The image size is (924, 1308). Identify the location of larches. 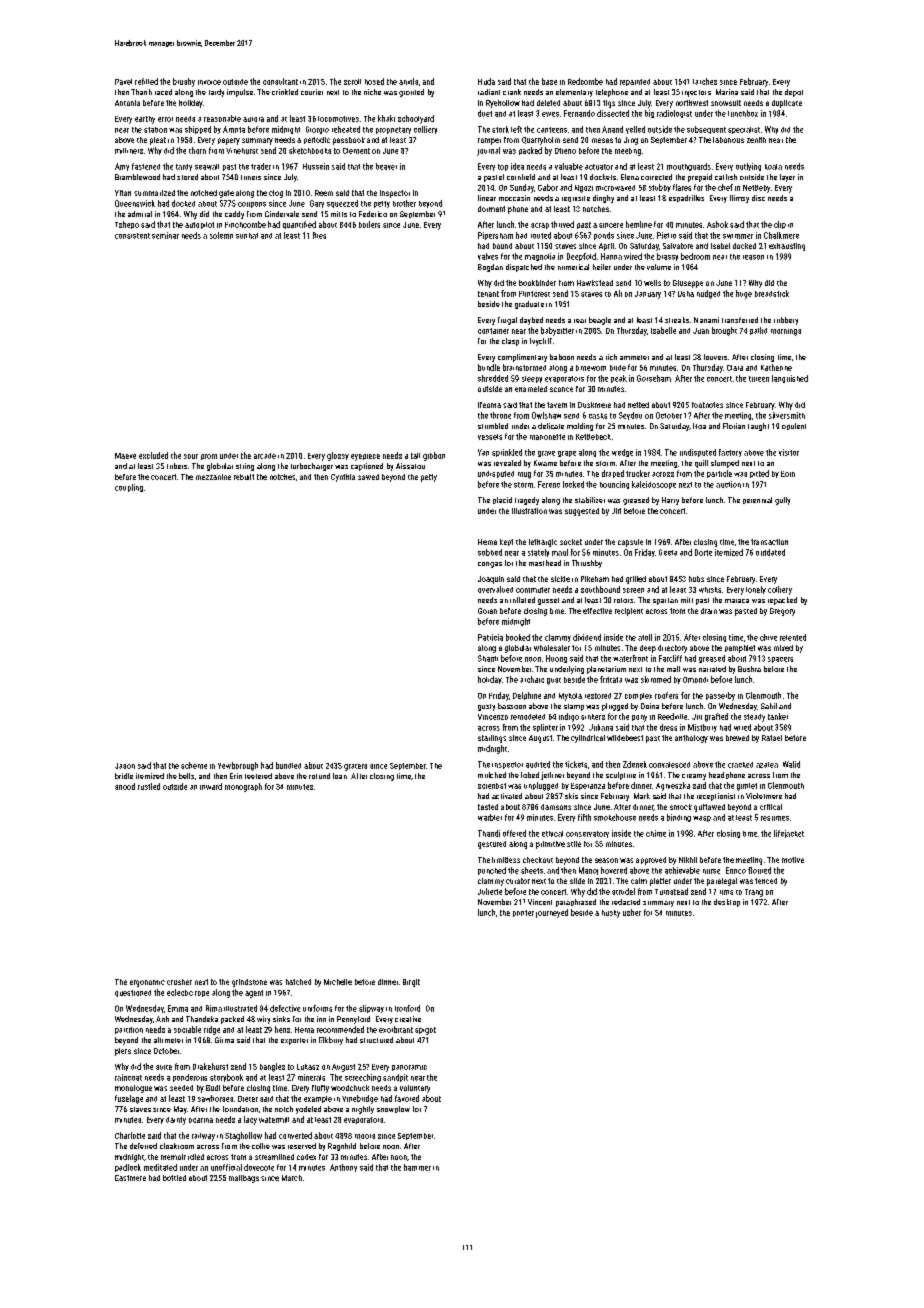
(705, 81).
